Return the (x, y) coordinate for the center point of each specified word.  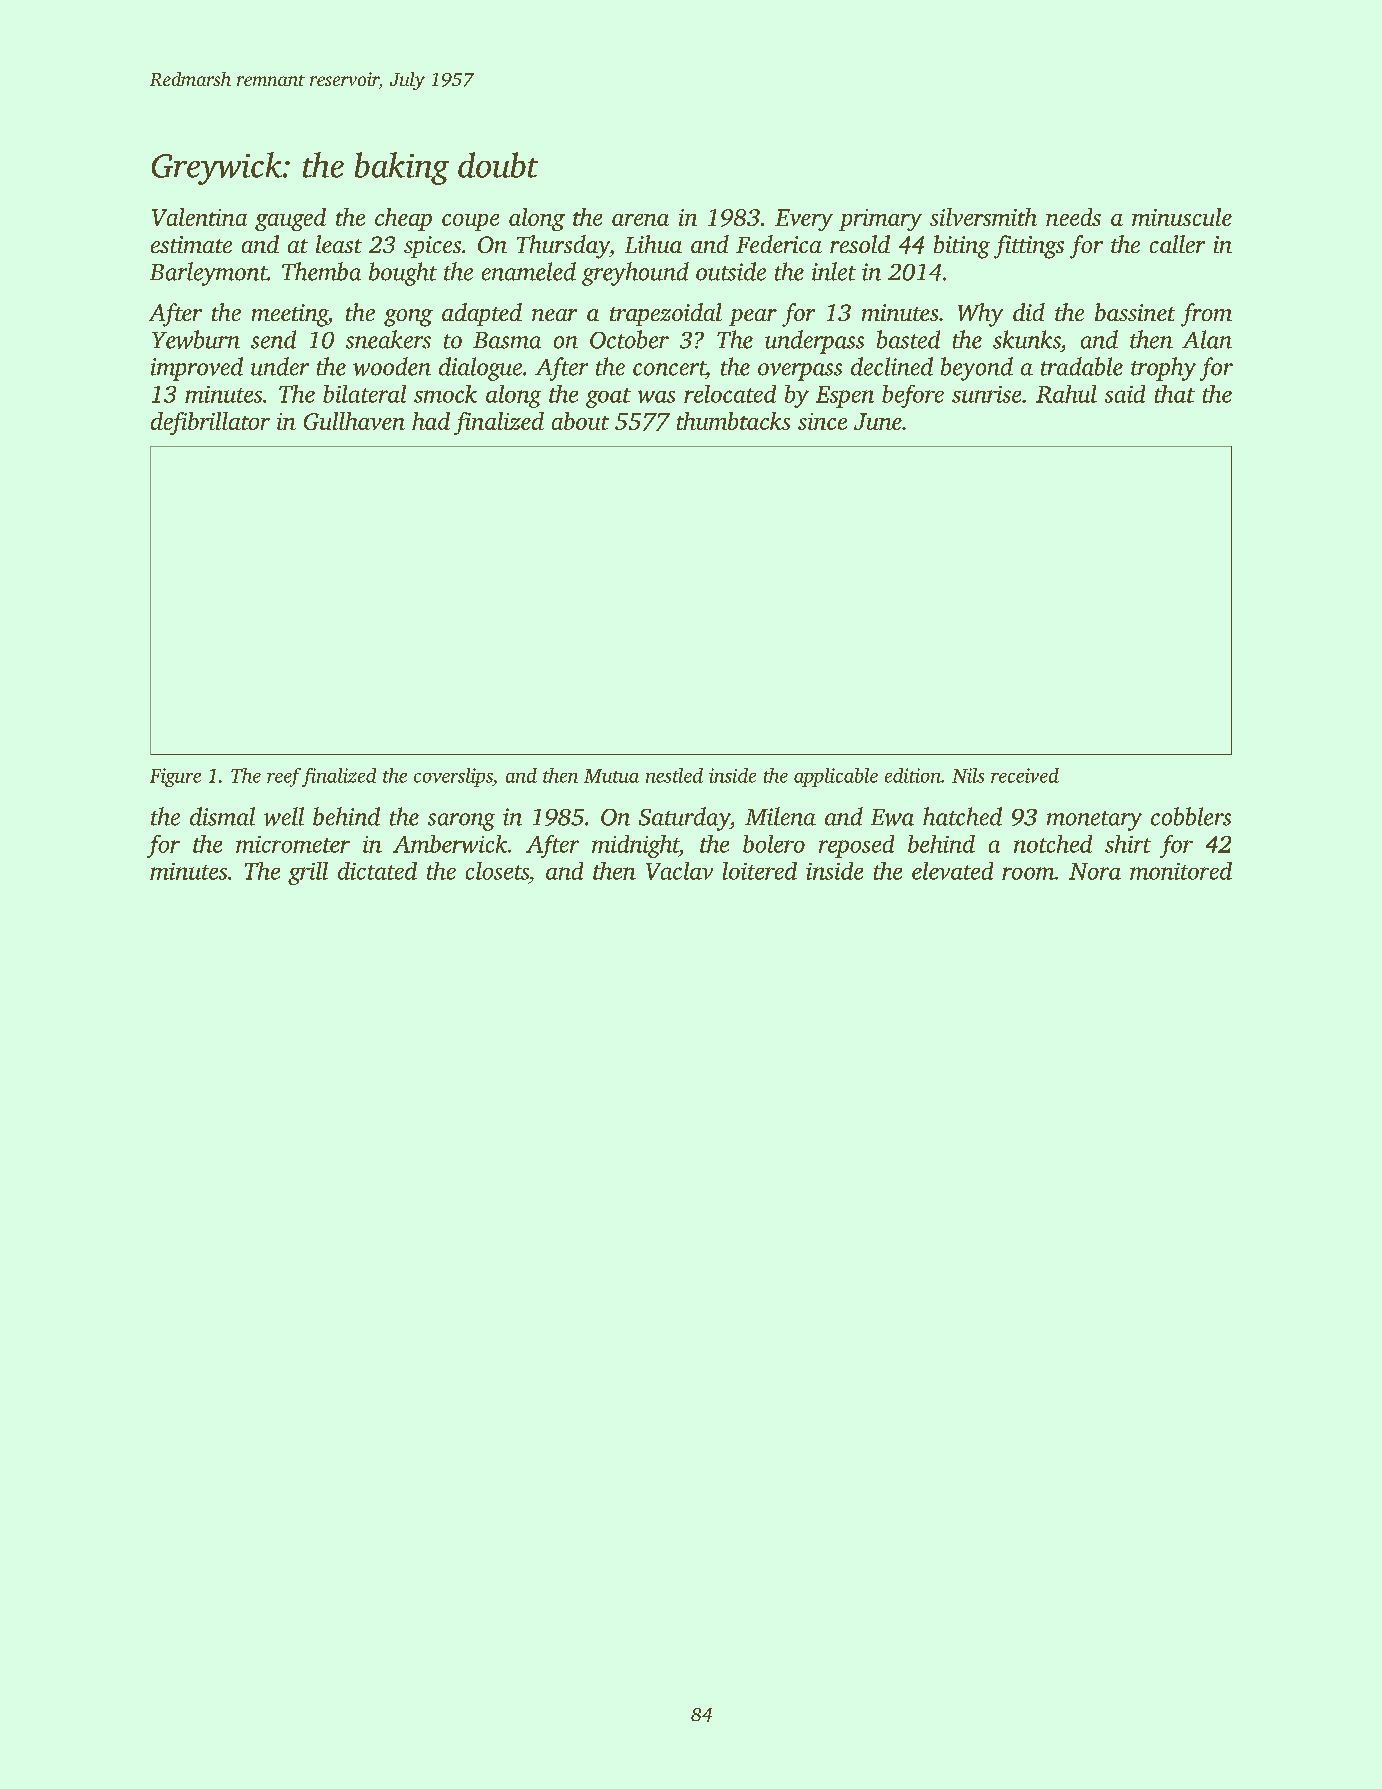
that (1175, 394)
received (1025, 775)
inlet (834, 271)
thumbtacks (733, 421)
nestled (674, 775)
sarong (461, 822)
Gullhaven (354, 421)
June (878, 421)
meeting (290, 315)
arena (640, 220)
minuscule (1182, 217)
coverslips (453, 777)
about (580, 421)
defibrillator (210, 423)
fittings (1029, 247)
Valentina (199, 217)
